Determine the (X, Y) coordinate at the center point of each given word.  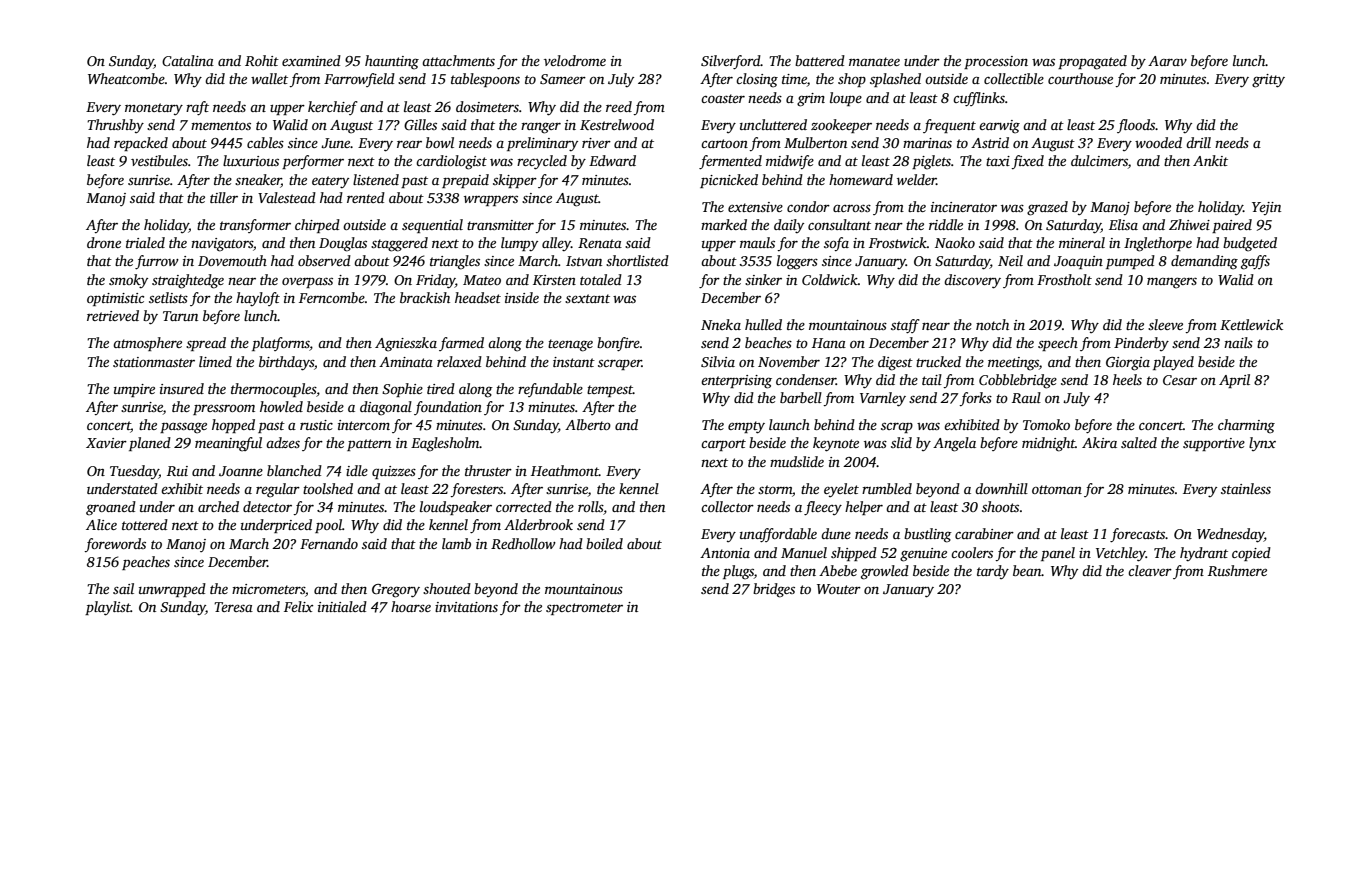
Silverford (731, 62)
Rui (177, 471)
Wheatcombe (126, 78)
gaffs (1255, 262)
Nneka (721, 324)
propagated (1092, 62)
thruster (488, 470)
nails (1238, 342)
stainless (1246, 488)
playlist (108, 608)
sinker (763, 279)
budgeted (1250, 244)
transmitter (500, 225)
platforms (281, 344)
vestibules (159, 160)
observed (324, 260)
